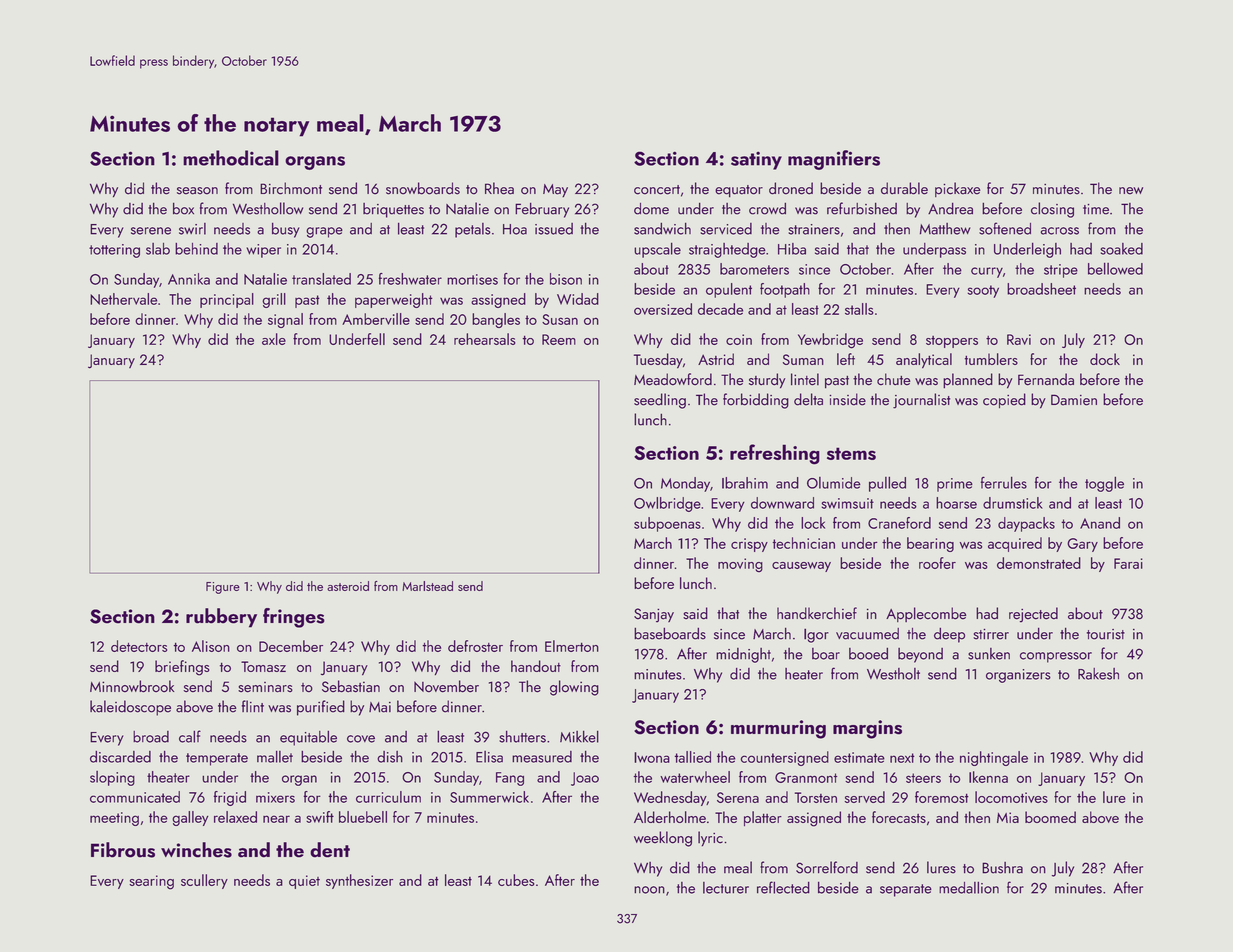 The image size is (1233, 952). I want to click on Rakesh, so click(1098, 674).
